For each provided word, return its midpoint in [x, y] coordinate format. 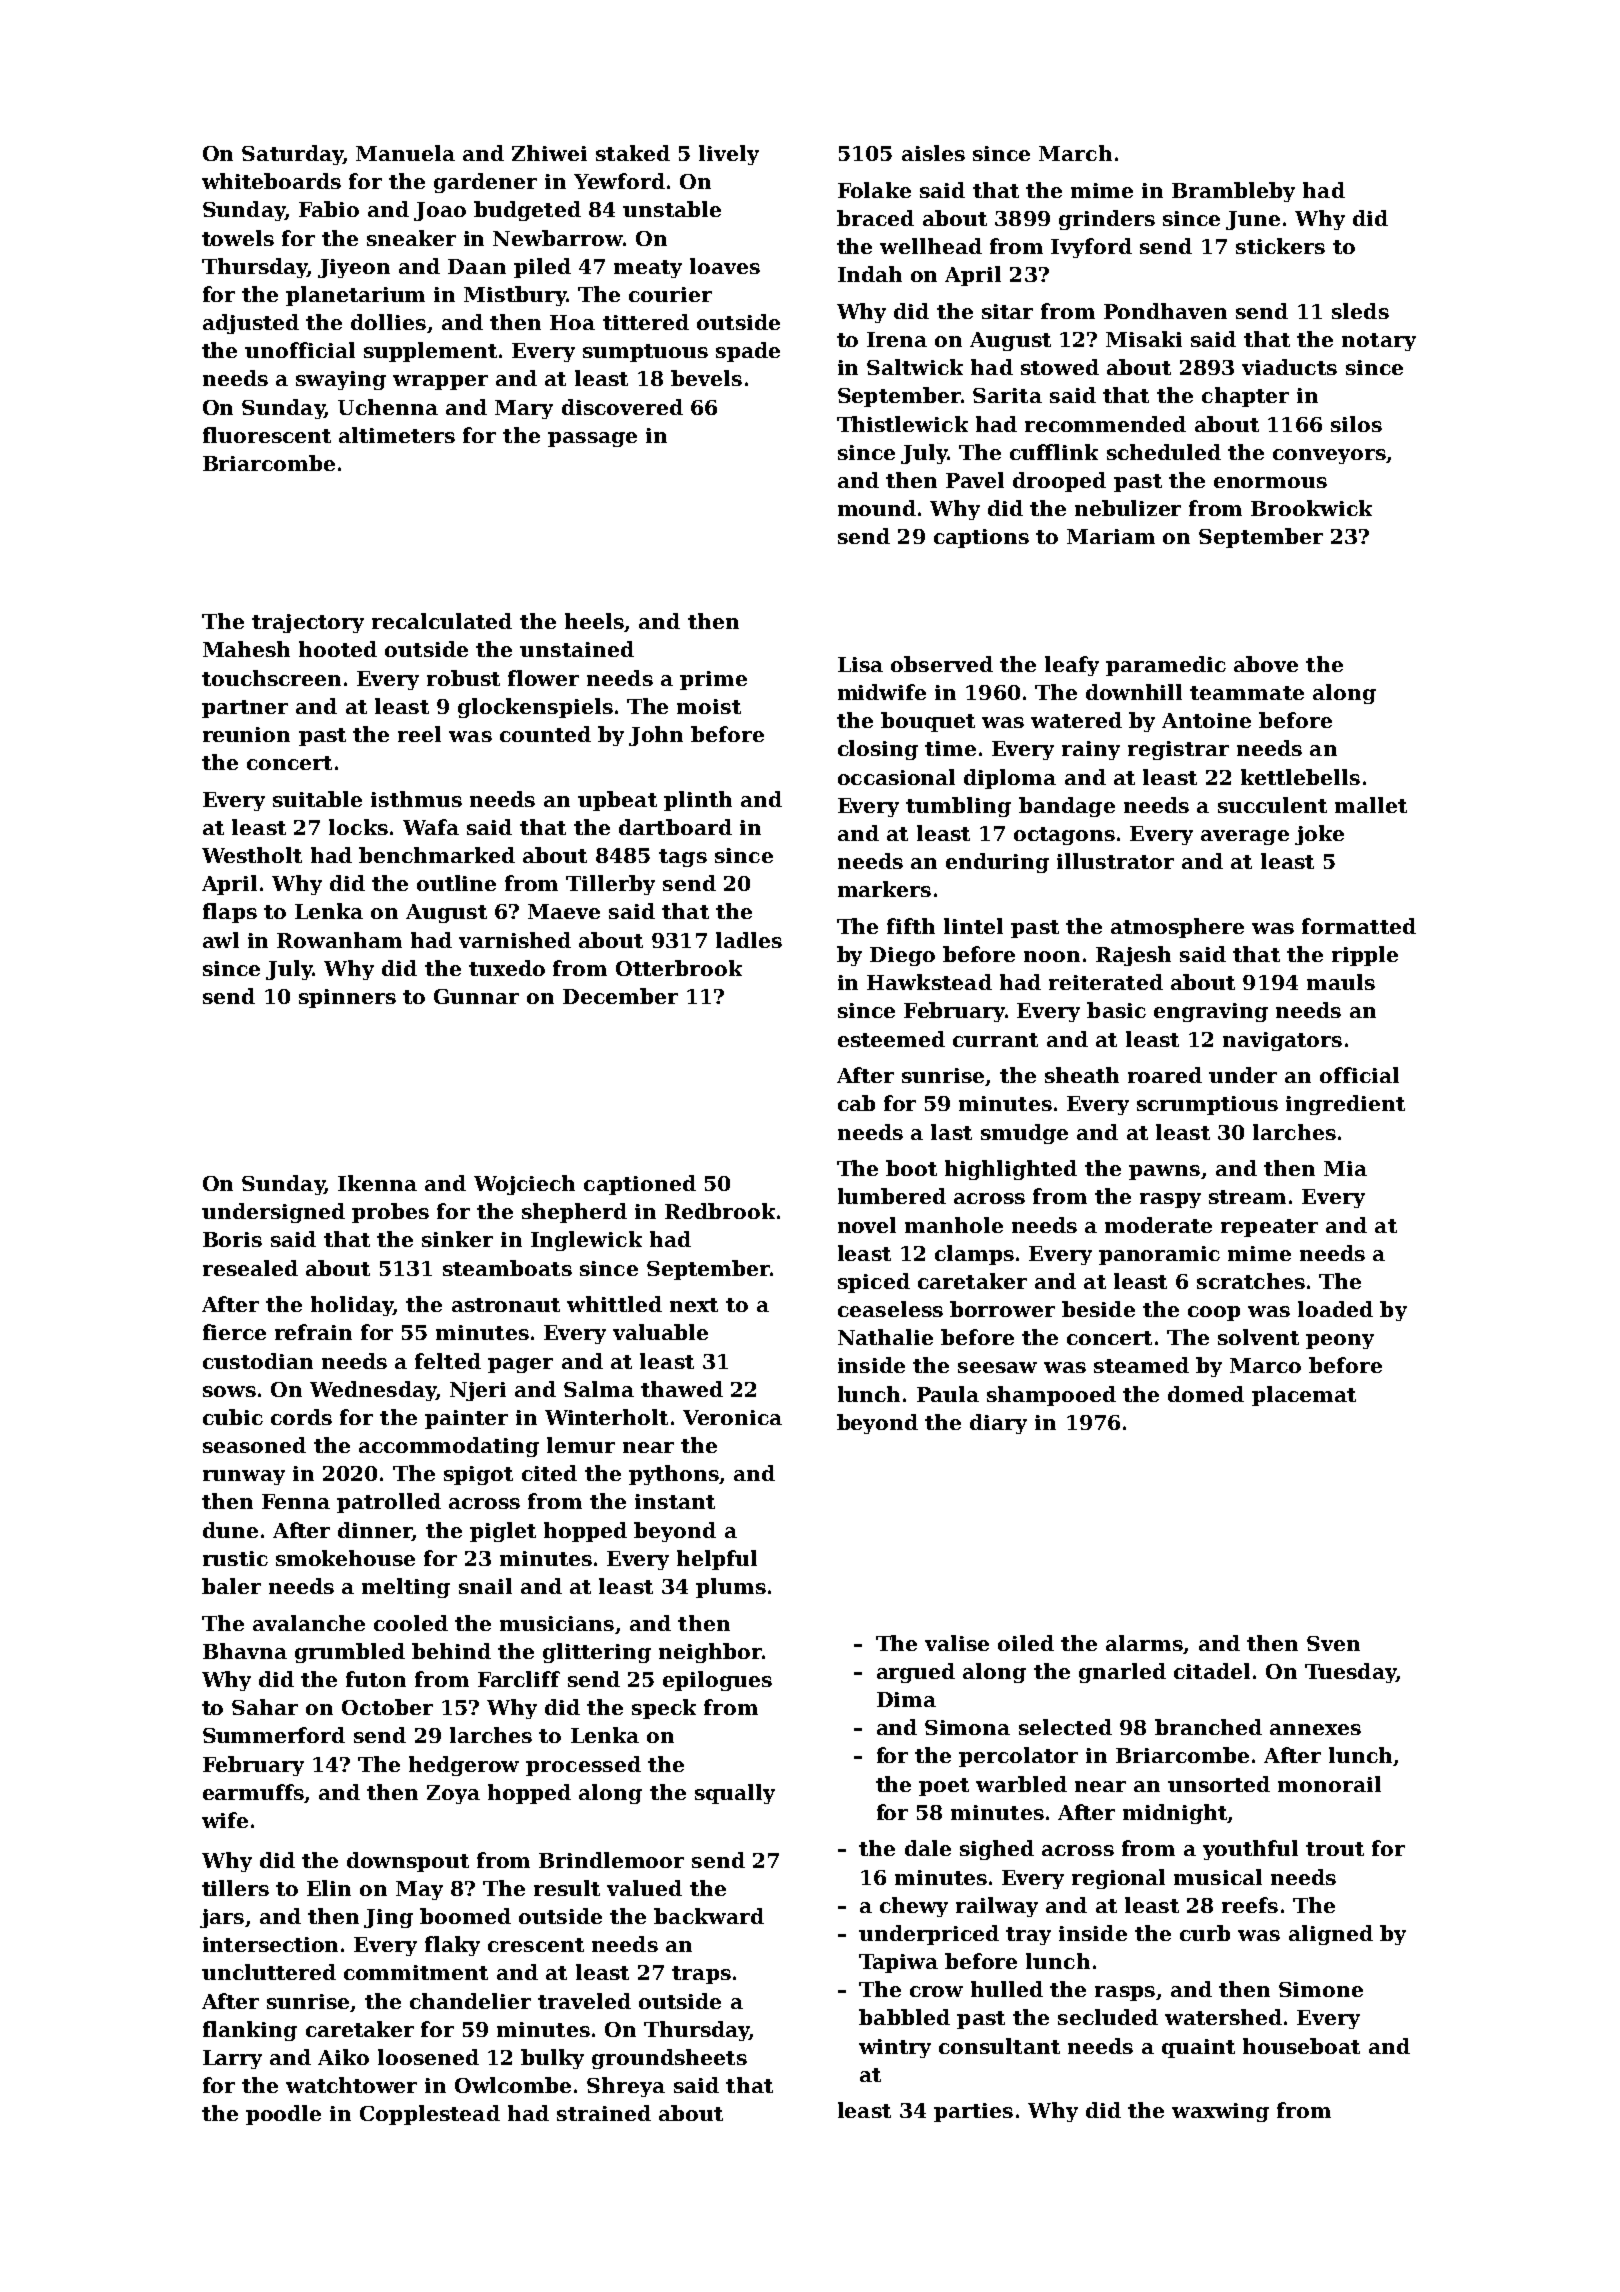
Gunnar [476, 996]
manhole [954, 1225]
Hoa [572, 322]
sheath [1082, 1075]
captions [981, 538]
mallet [1371, 805]
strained [604, 2113]
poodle [283, 2115]
